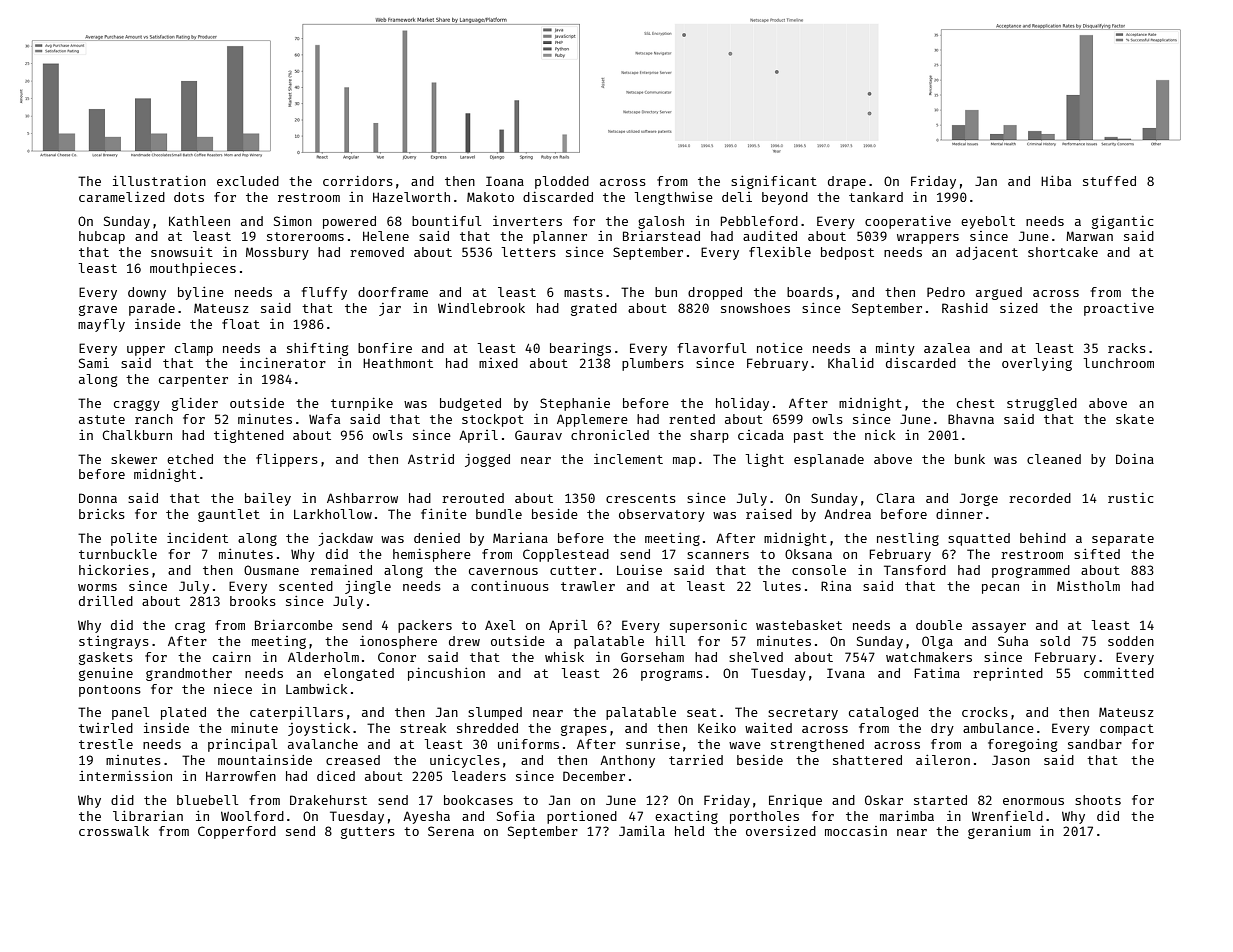 The height and width of the screenshot is (952, 1233). What do you see at coordinates (847, 253) in the screenshot?
I see `bedpost` at bounding box center [847, 253].
